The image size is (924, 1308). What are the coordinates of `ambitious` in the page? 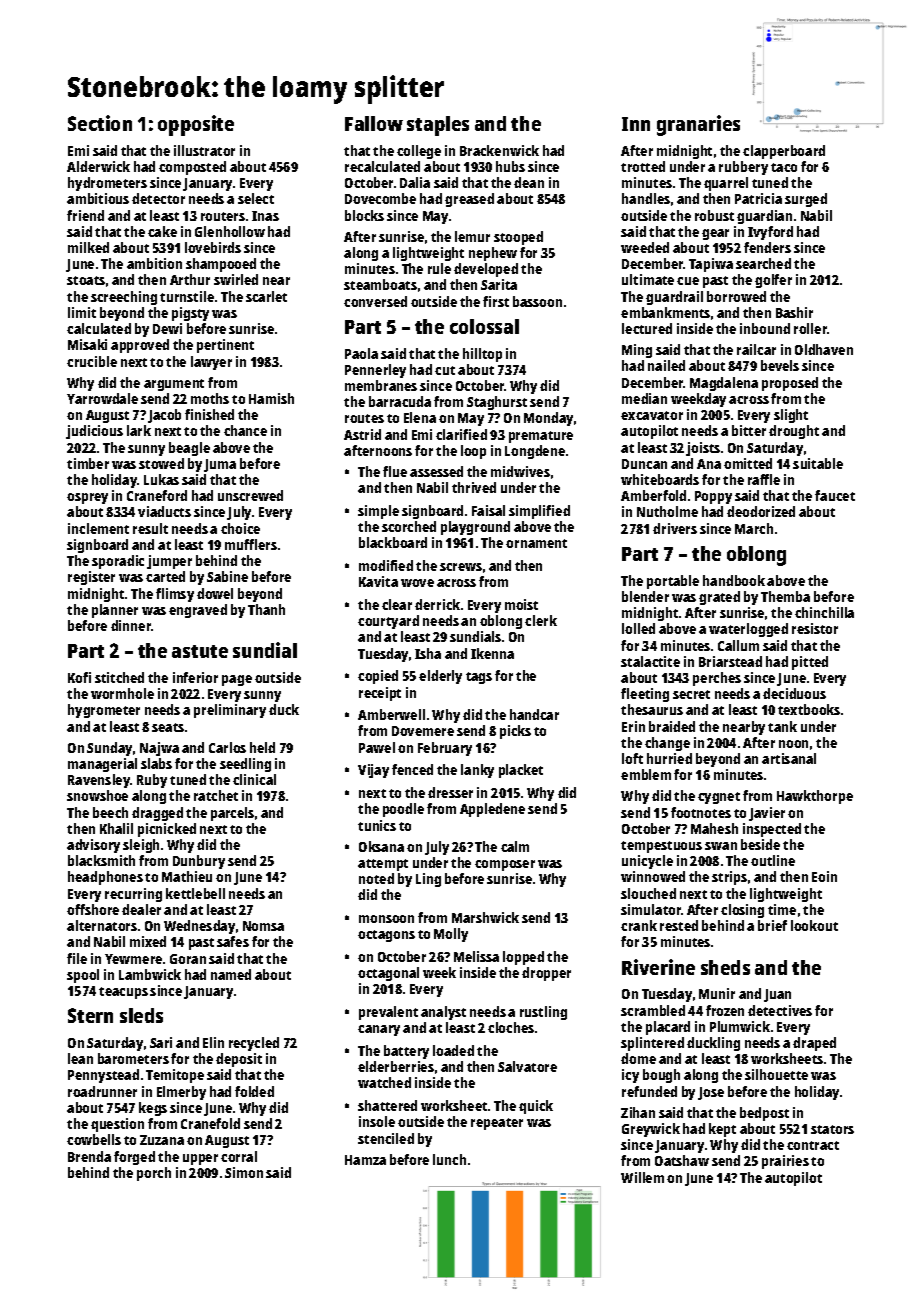 It's located at (98, 198).
